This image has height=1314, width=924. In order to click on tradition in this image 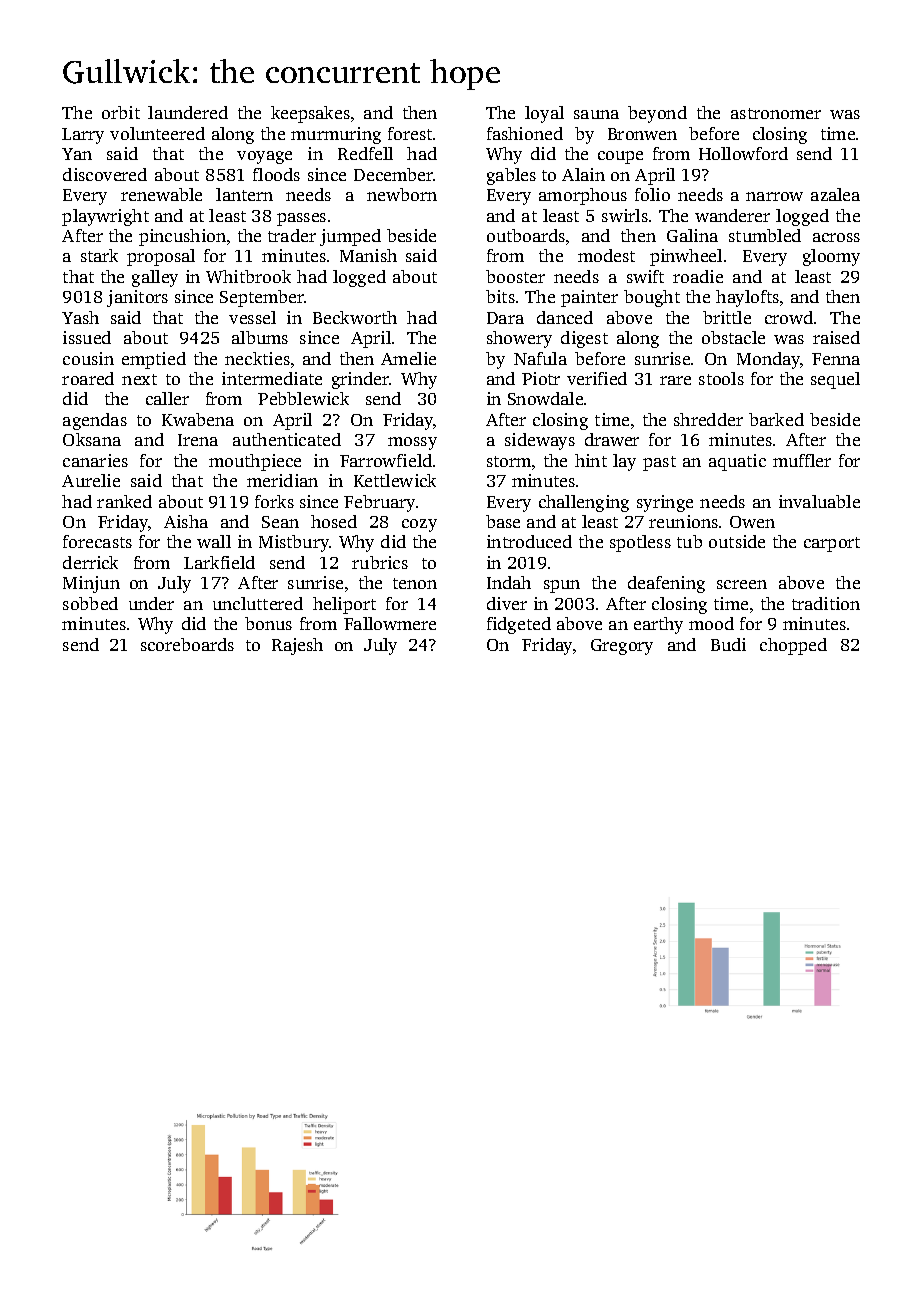, I will do `click(826, 603)`.
